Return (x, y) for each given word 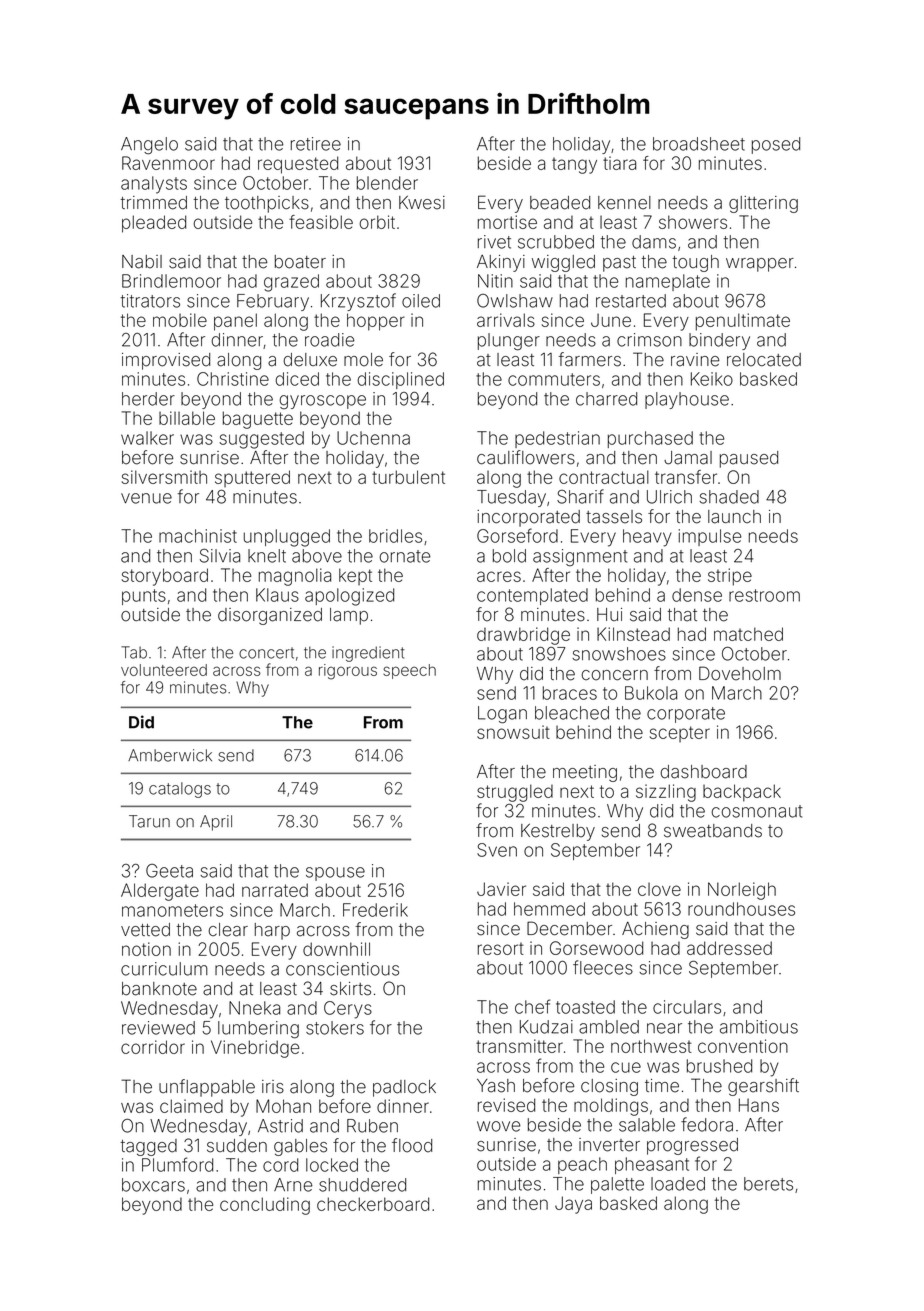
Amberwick (170, 755)
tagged (148, 1147)
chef (532, 1006)
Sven (497, 850)
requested (298, 165)
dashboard (703, 772)
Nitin (495, 281)
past (619, 264)
